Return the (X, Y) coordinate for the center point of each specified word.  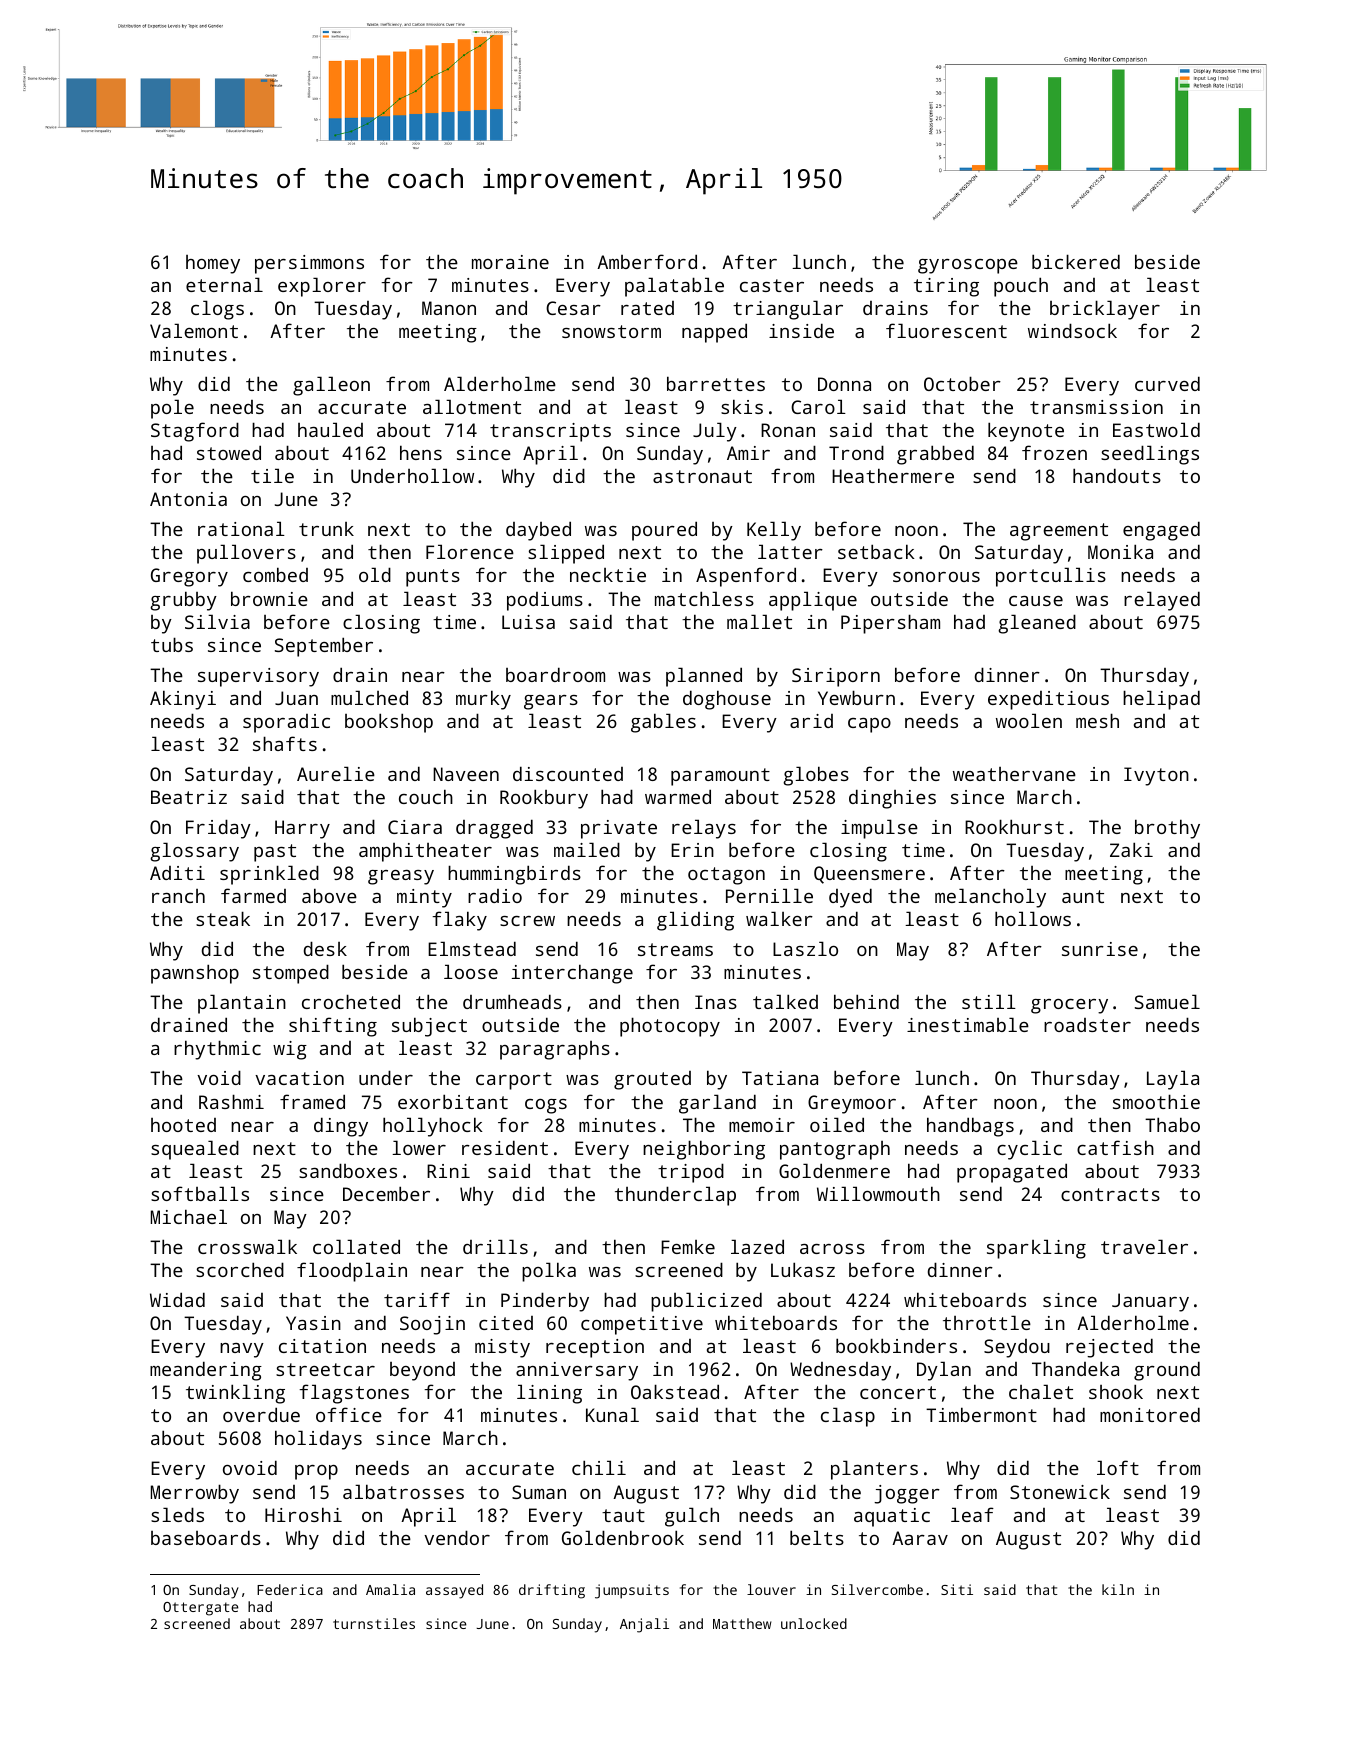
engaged (1161, 531)
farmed (253, 895)
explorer (322, 287)
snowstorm (611, 331)
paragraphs (555, 1050)
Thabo (1172, 1124)
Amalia (390, 1589)
